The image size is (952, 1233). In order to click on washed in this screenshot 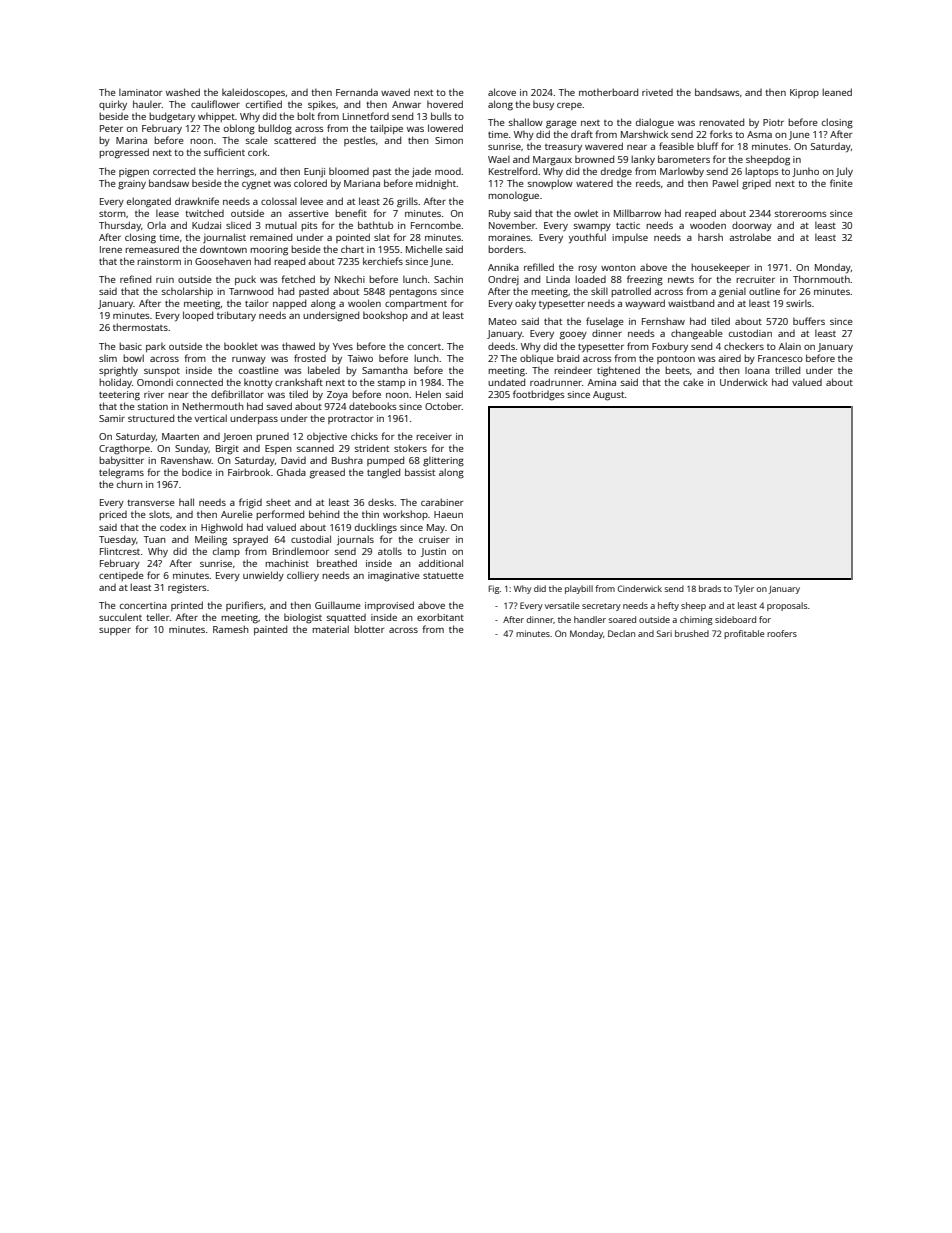, I will do `click(183, 92)`.
